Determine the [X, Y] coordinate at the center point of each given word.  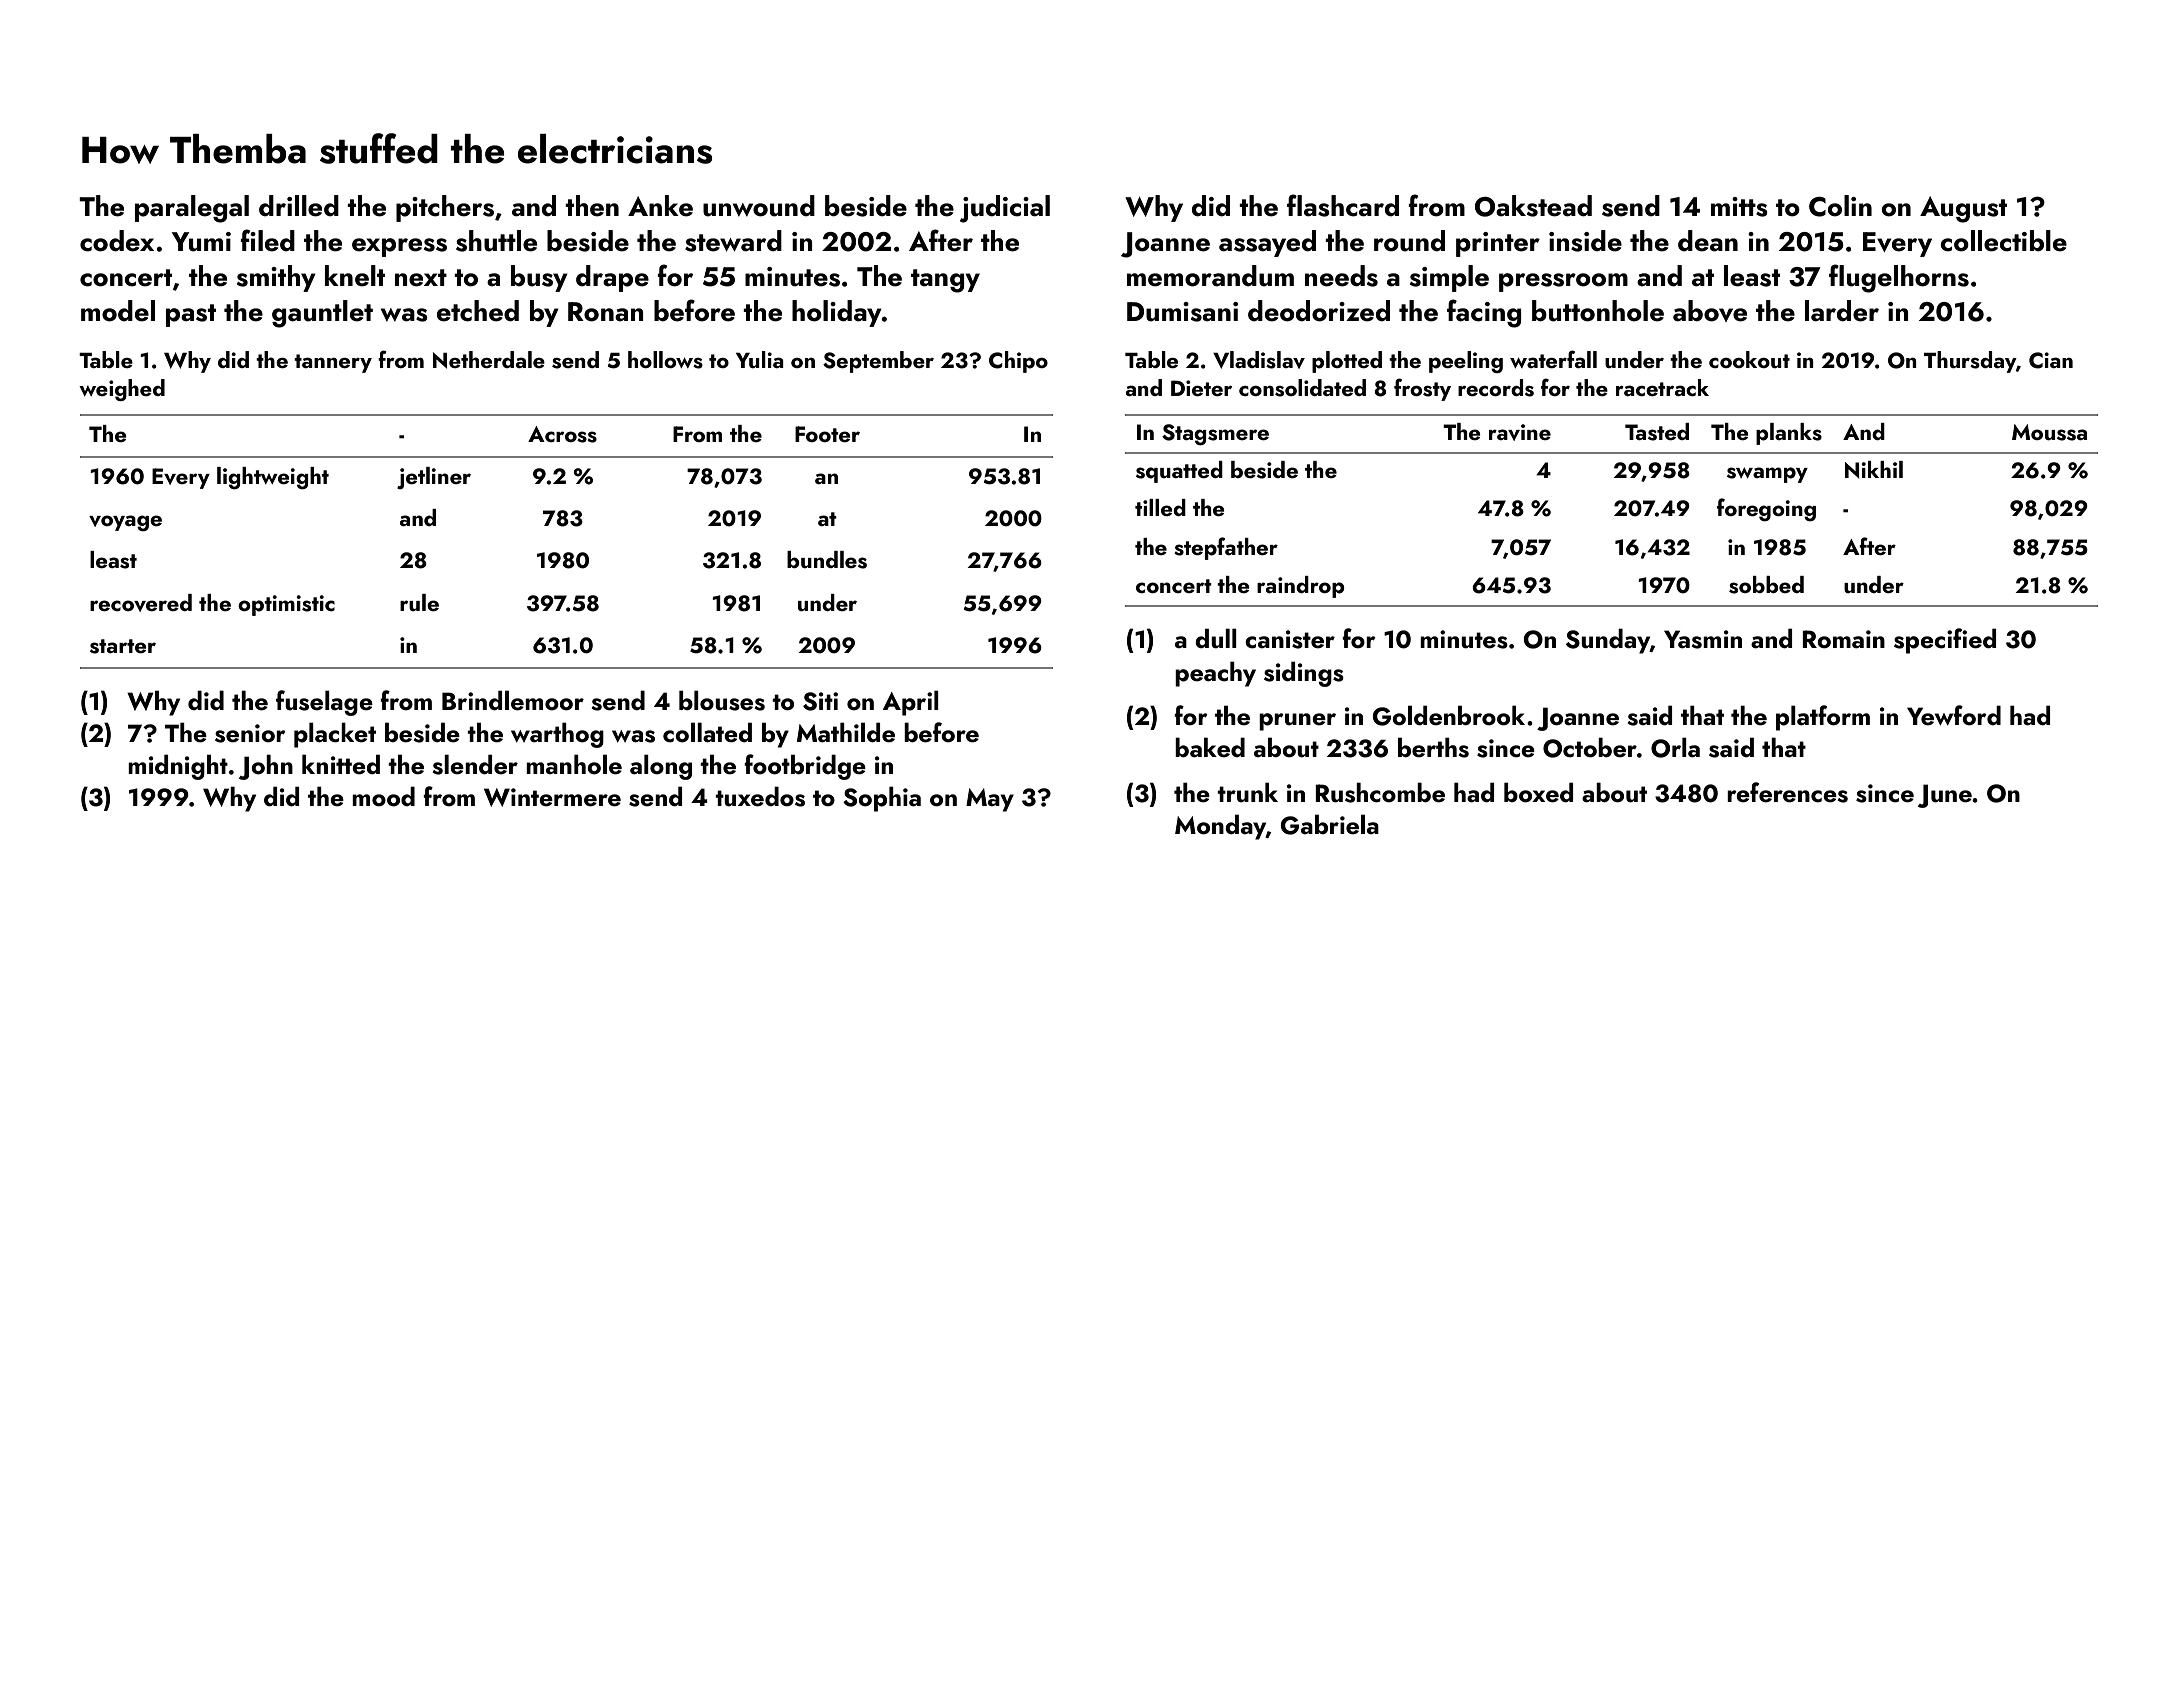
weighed [122, 390]
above [1710, 311]
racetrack [1662, 387]
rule [419, 602]
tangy [945, 281]
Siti [820, 701]
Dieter [1201, 388]
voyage [125, 523]
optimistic [286, 605]
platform [1823, 718]
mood [383, 796]
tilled [1160, 507]
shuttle [496, 241]
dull [1216, 638]
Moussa [2049, 432]
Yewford [1954, 715]
